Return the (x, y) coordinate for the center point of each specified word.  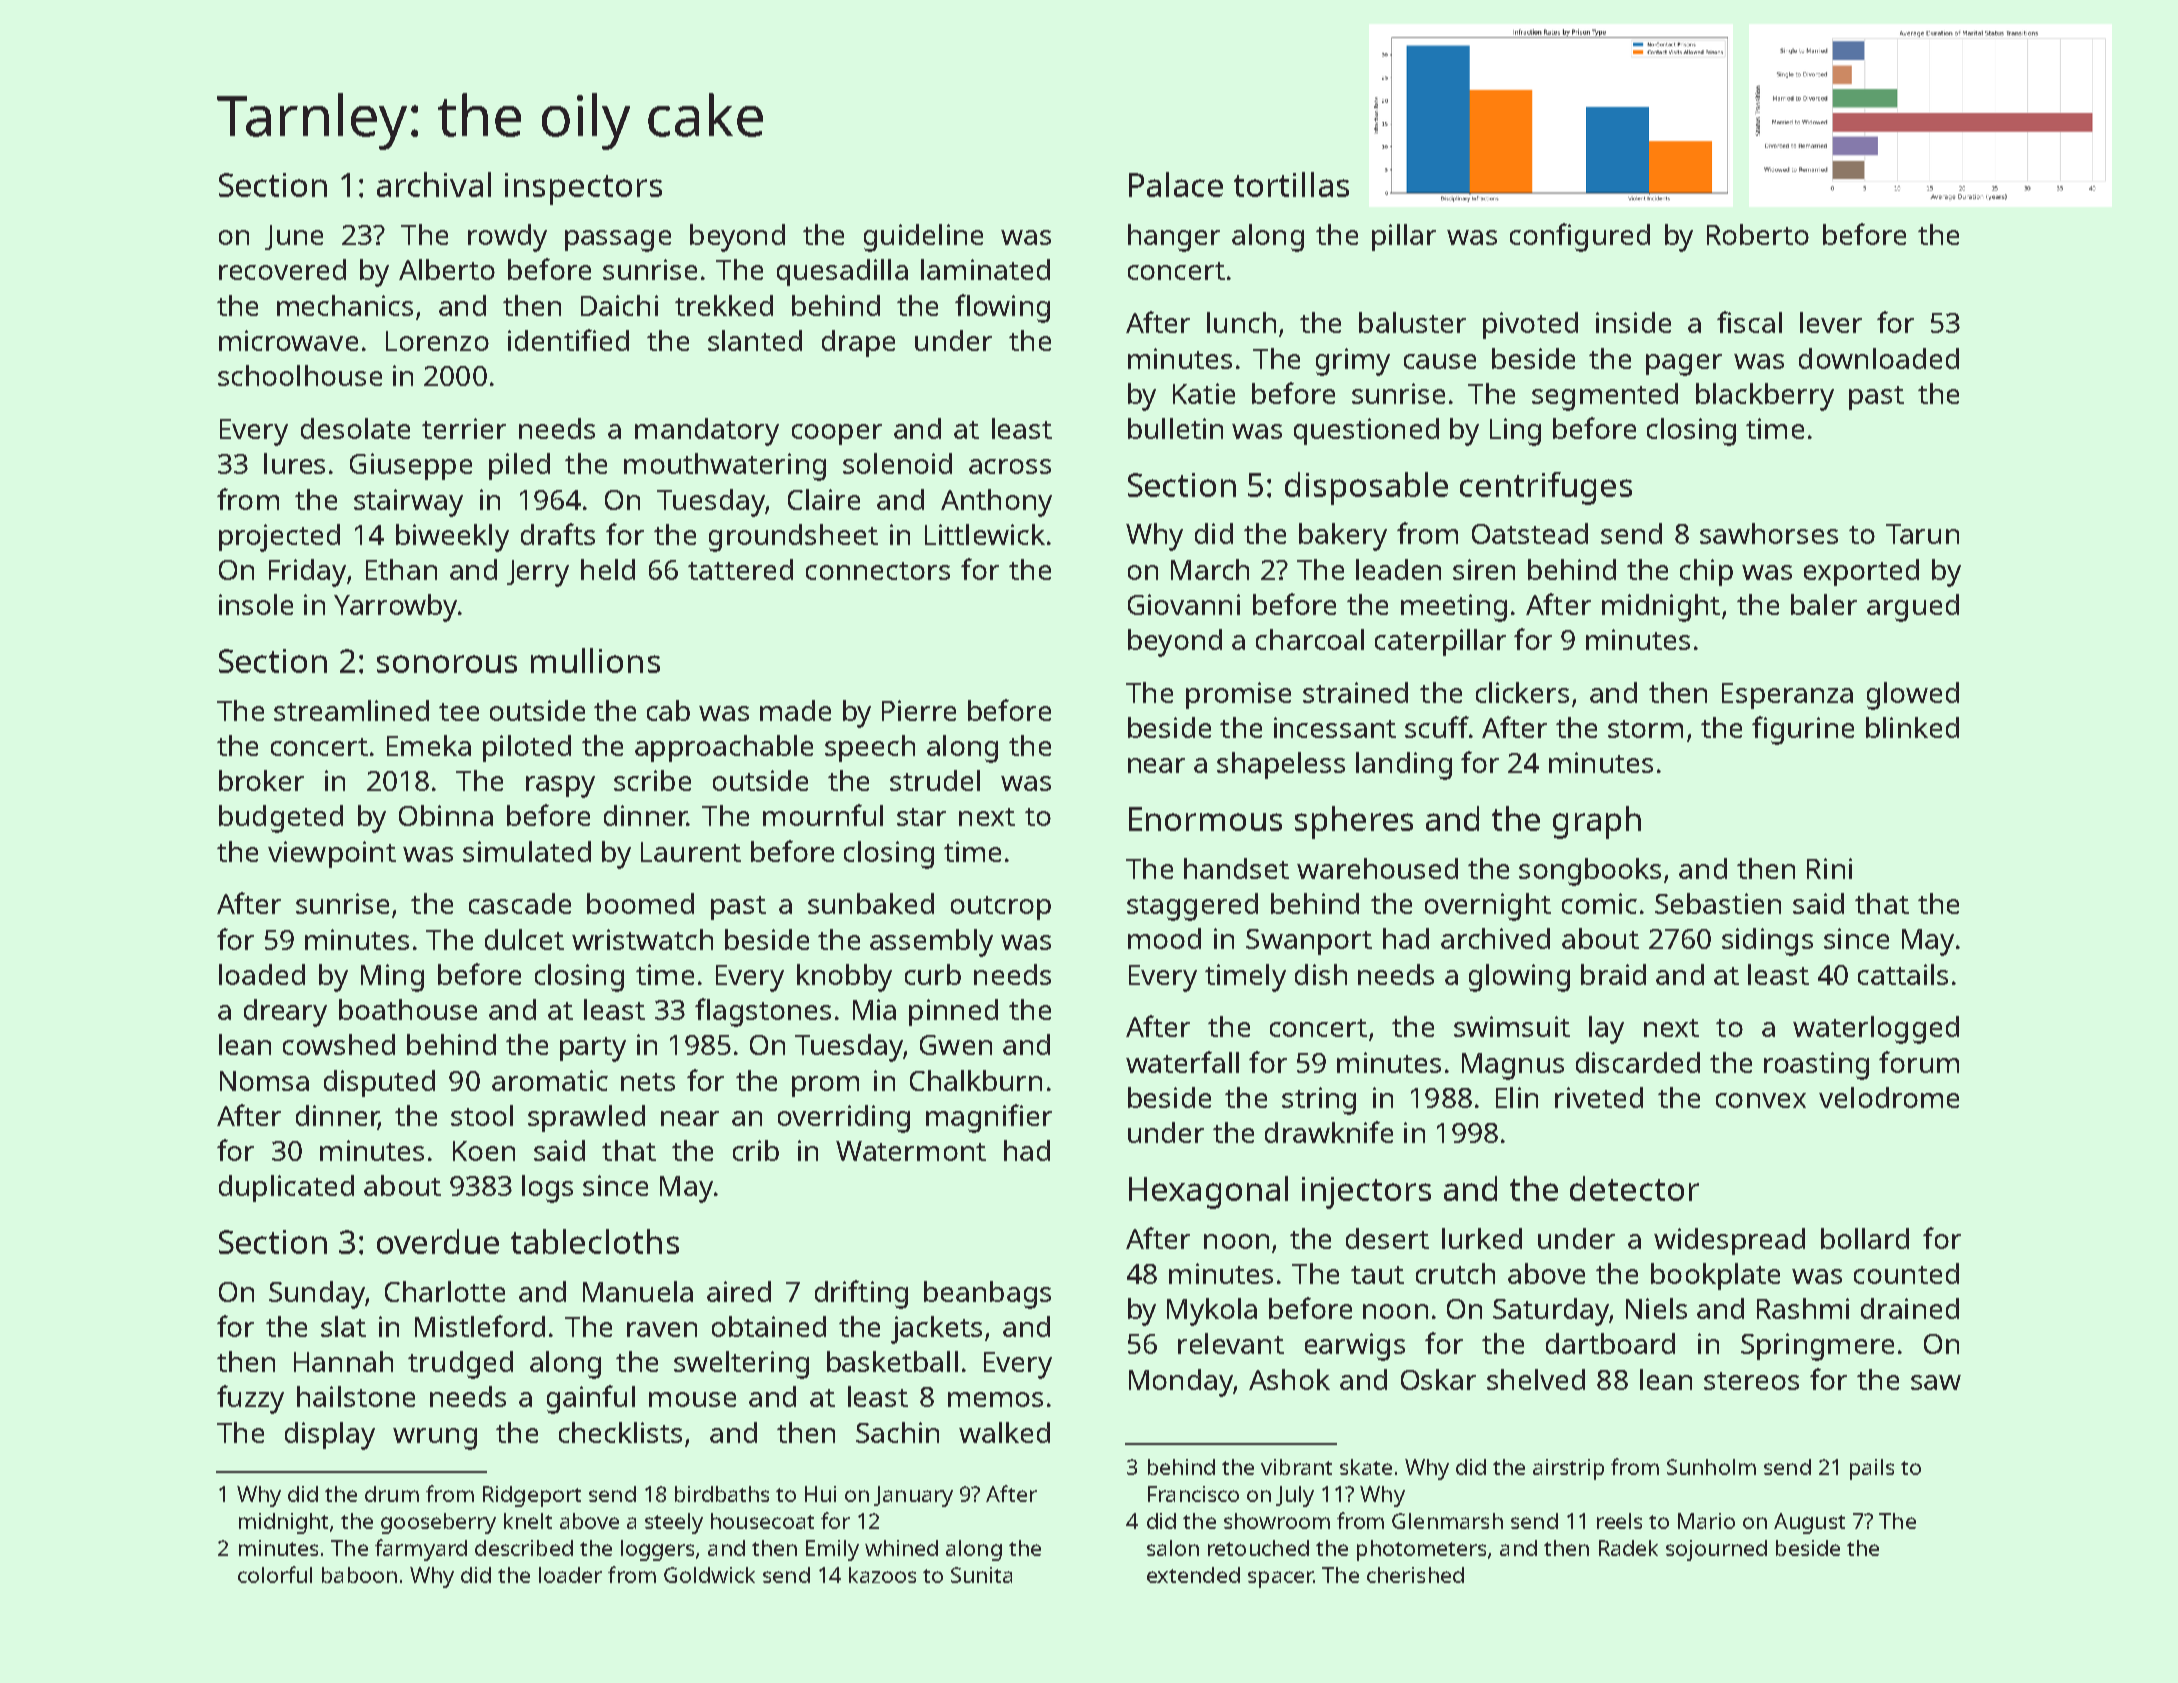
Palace (1176, 184)
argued (1913, 608)
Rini (1829, 868)
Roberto (1758, 234)
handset (1236, 868)
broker (261, 780)
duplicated (286, 1188)
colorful (275, 1574)
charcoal (1310, 639)
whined (901, 1548)
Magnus (1513, 1066)
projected (279, 538)
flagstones (763, 1012)
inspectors (583, 189)
